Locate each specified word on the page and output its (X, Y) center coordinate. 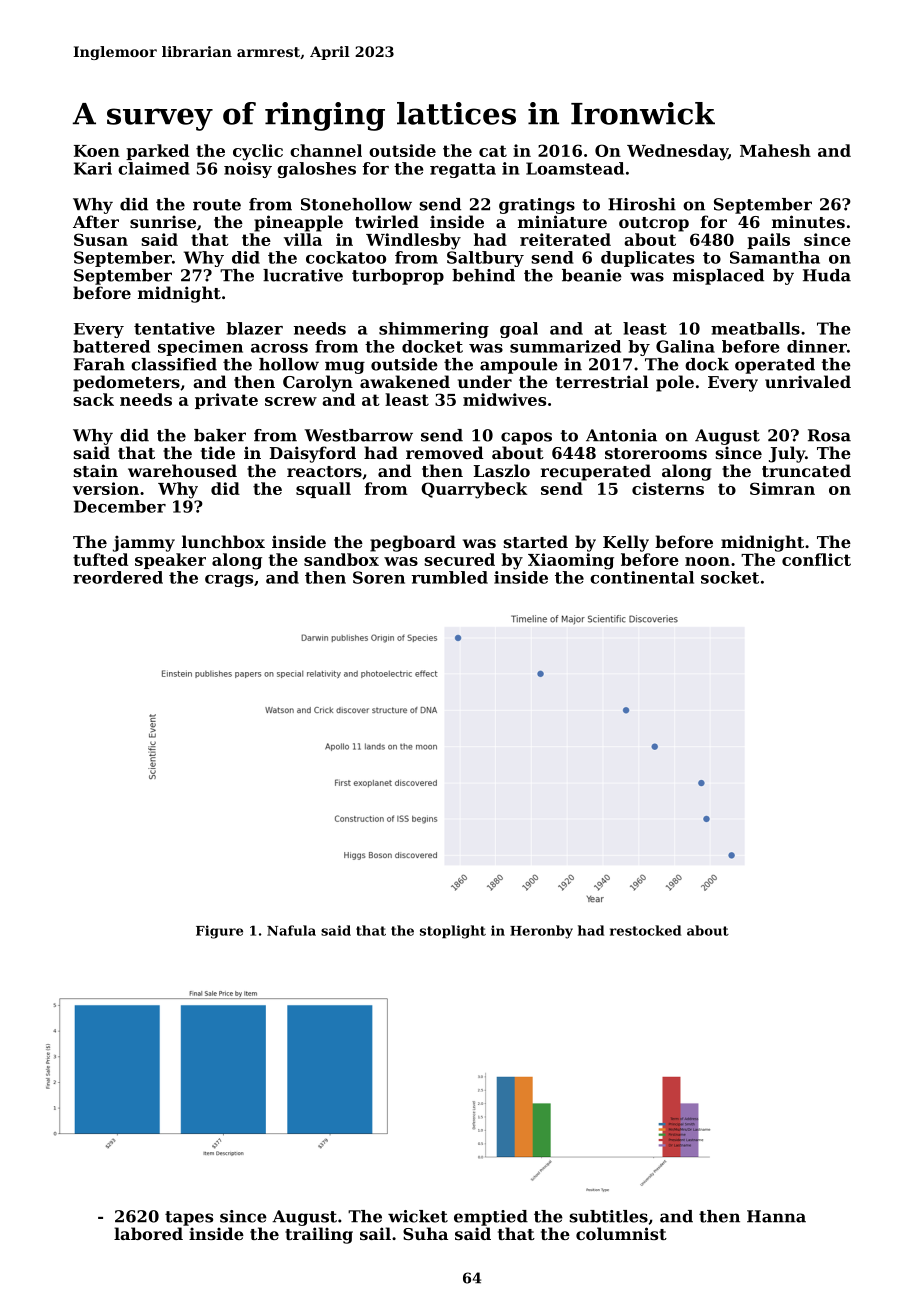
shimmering (434, 330)
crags (229, 581)
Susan (101, 239)
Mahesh (775, 150)
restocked (645, 930)
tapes (189, 1218)
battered (111, 346)
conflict (816, 559)
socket (730, 577)
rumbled (449, 577)
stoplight (453, 932)
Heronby (541, 932)
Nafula (291, 930)
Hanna (776, 1216)
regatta (463, 170)
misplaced (718, 277)
